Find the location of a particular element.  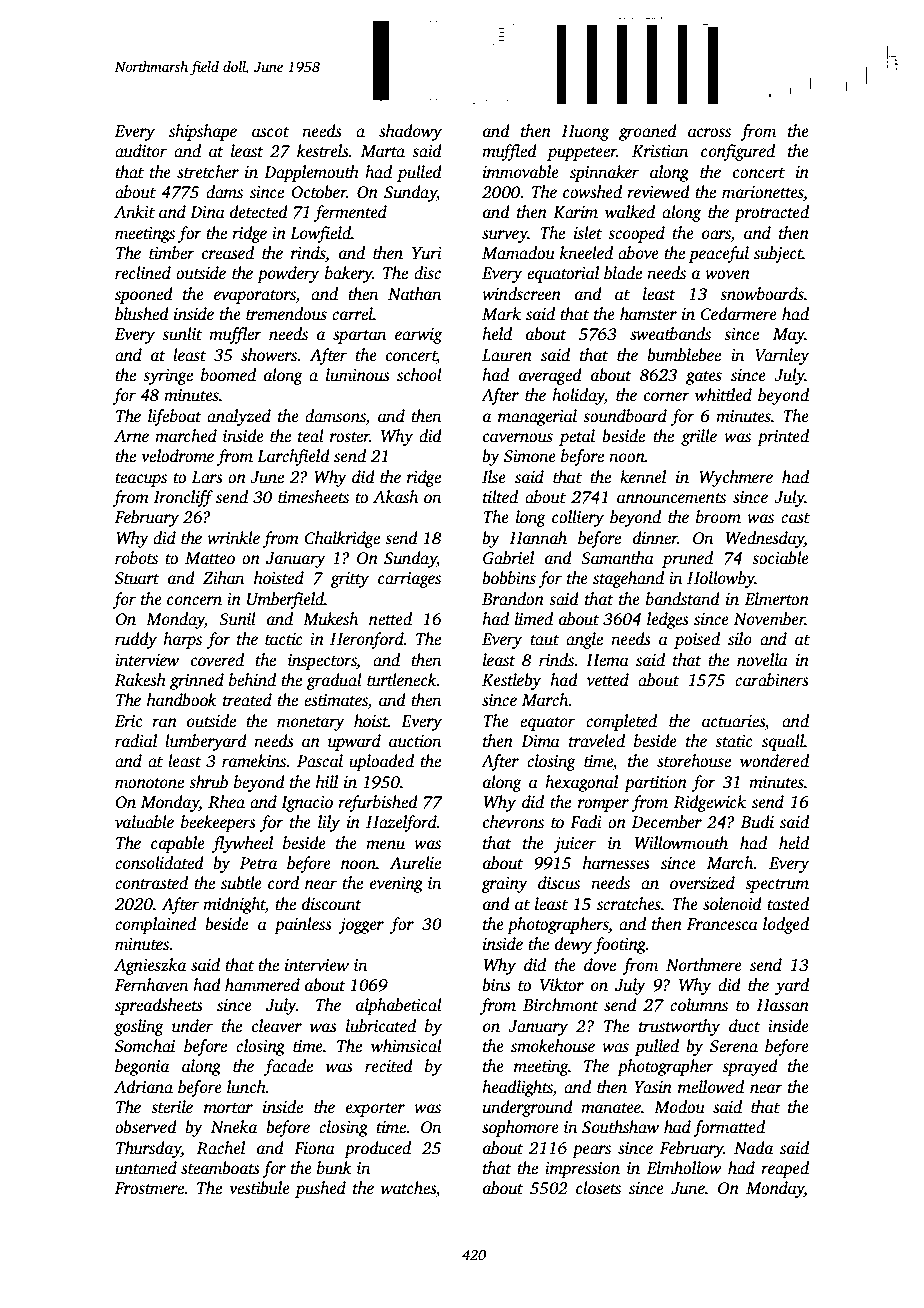

juicer is located at coordinates (575, 845).
